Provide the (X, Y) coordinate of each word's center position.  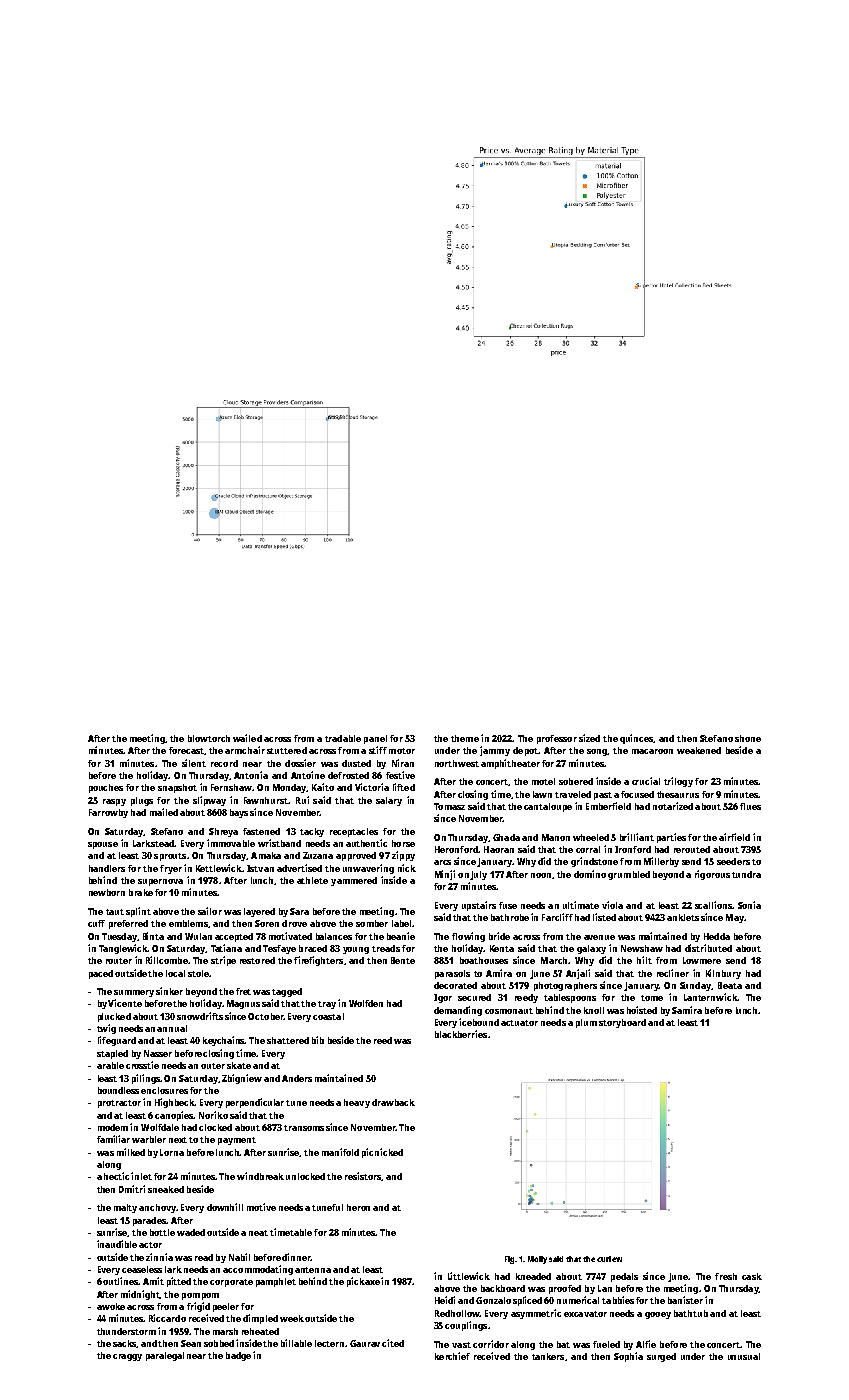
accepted (234, 937)
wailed (247, 738)
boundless (118, 1090)
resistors (363, 1176)
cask (752, 1276)
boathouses (484, 960)
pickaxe (363, 1282)
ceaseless (142, 1269)
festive (400, 775)
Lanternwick (710, 997)
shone (748, 738)
